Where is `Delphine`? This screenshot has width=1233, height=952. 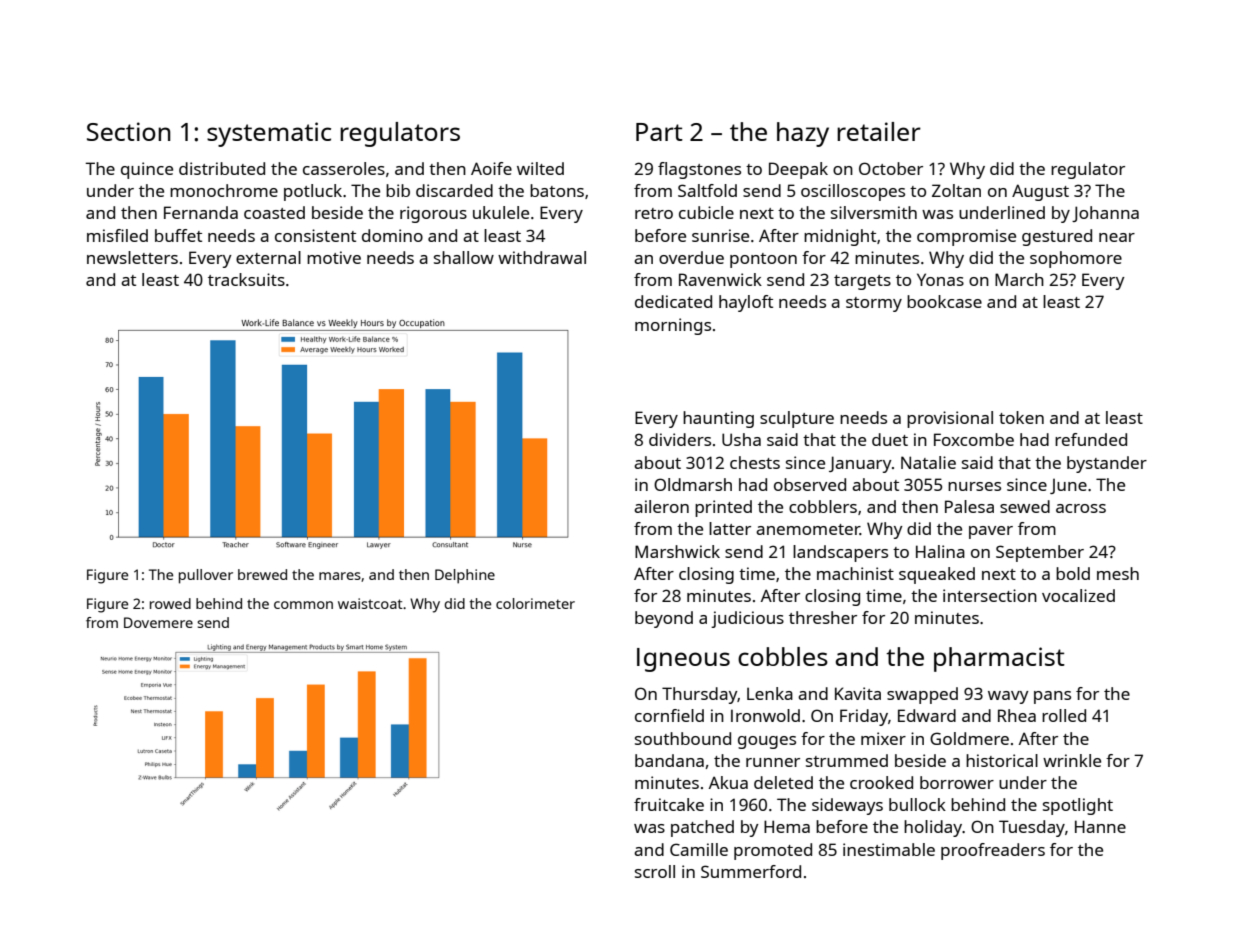
Delphine is located at coordinates (465, 576).
